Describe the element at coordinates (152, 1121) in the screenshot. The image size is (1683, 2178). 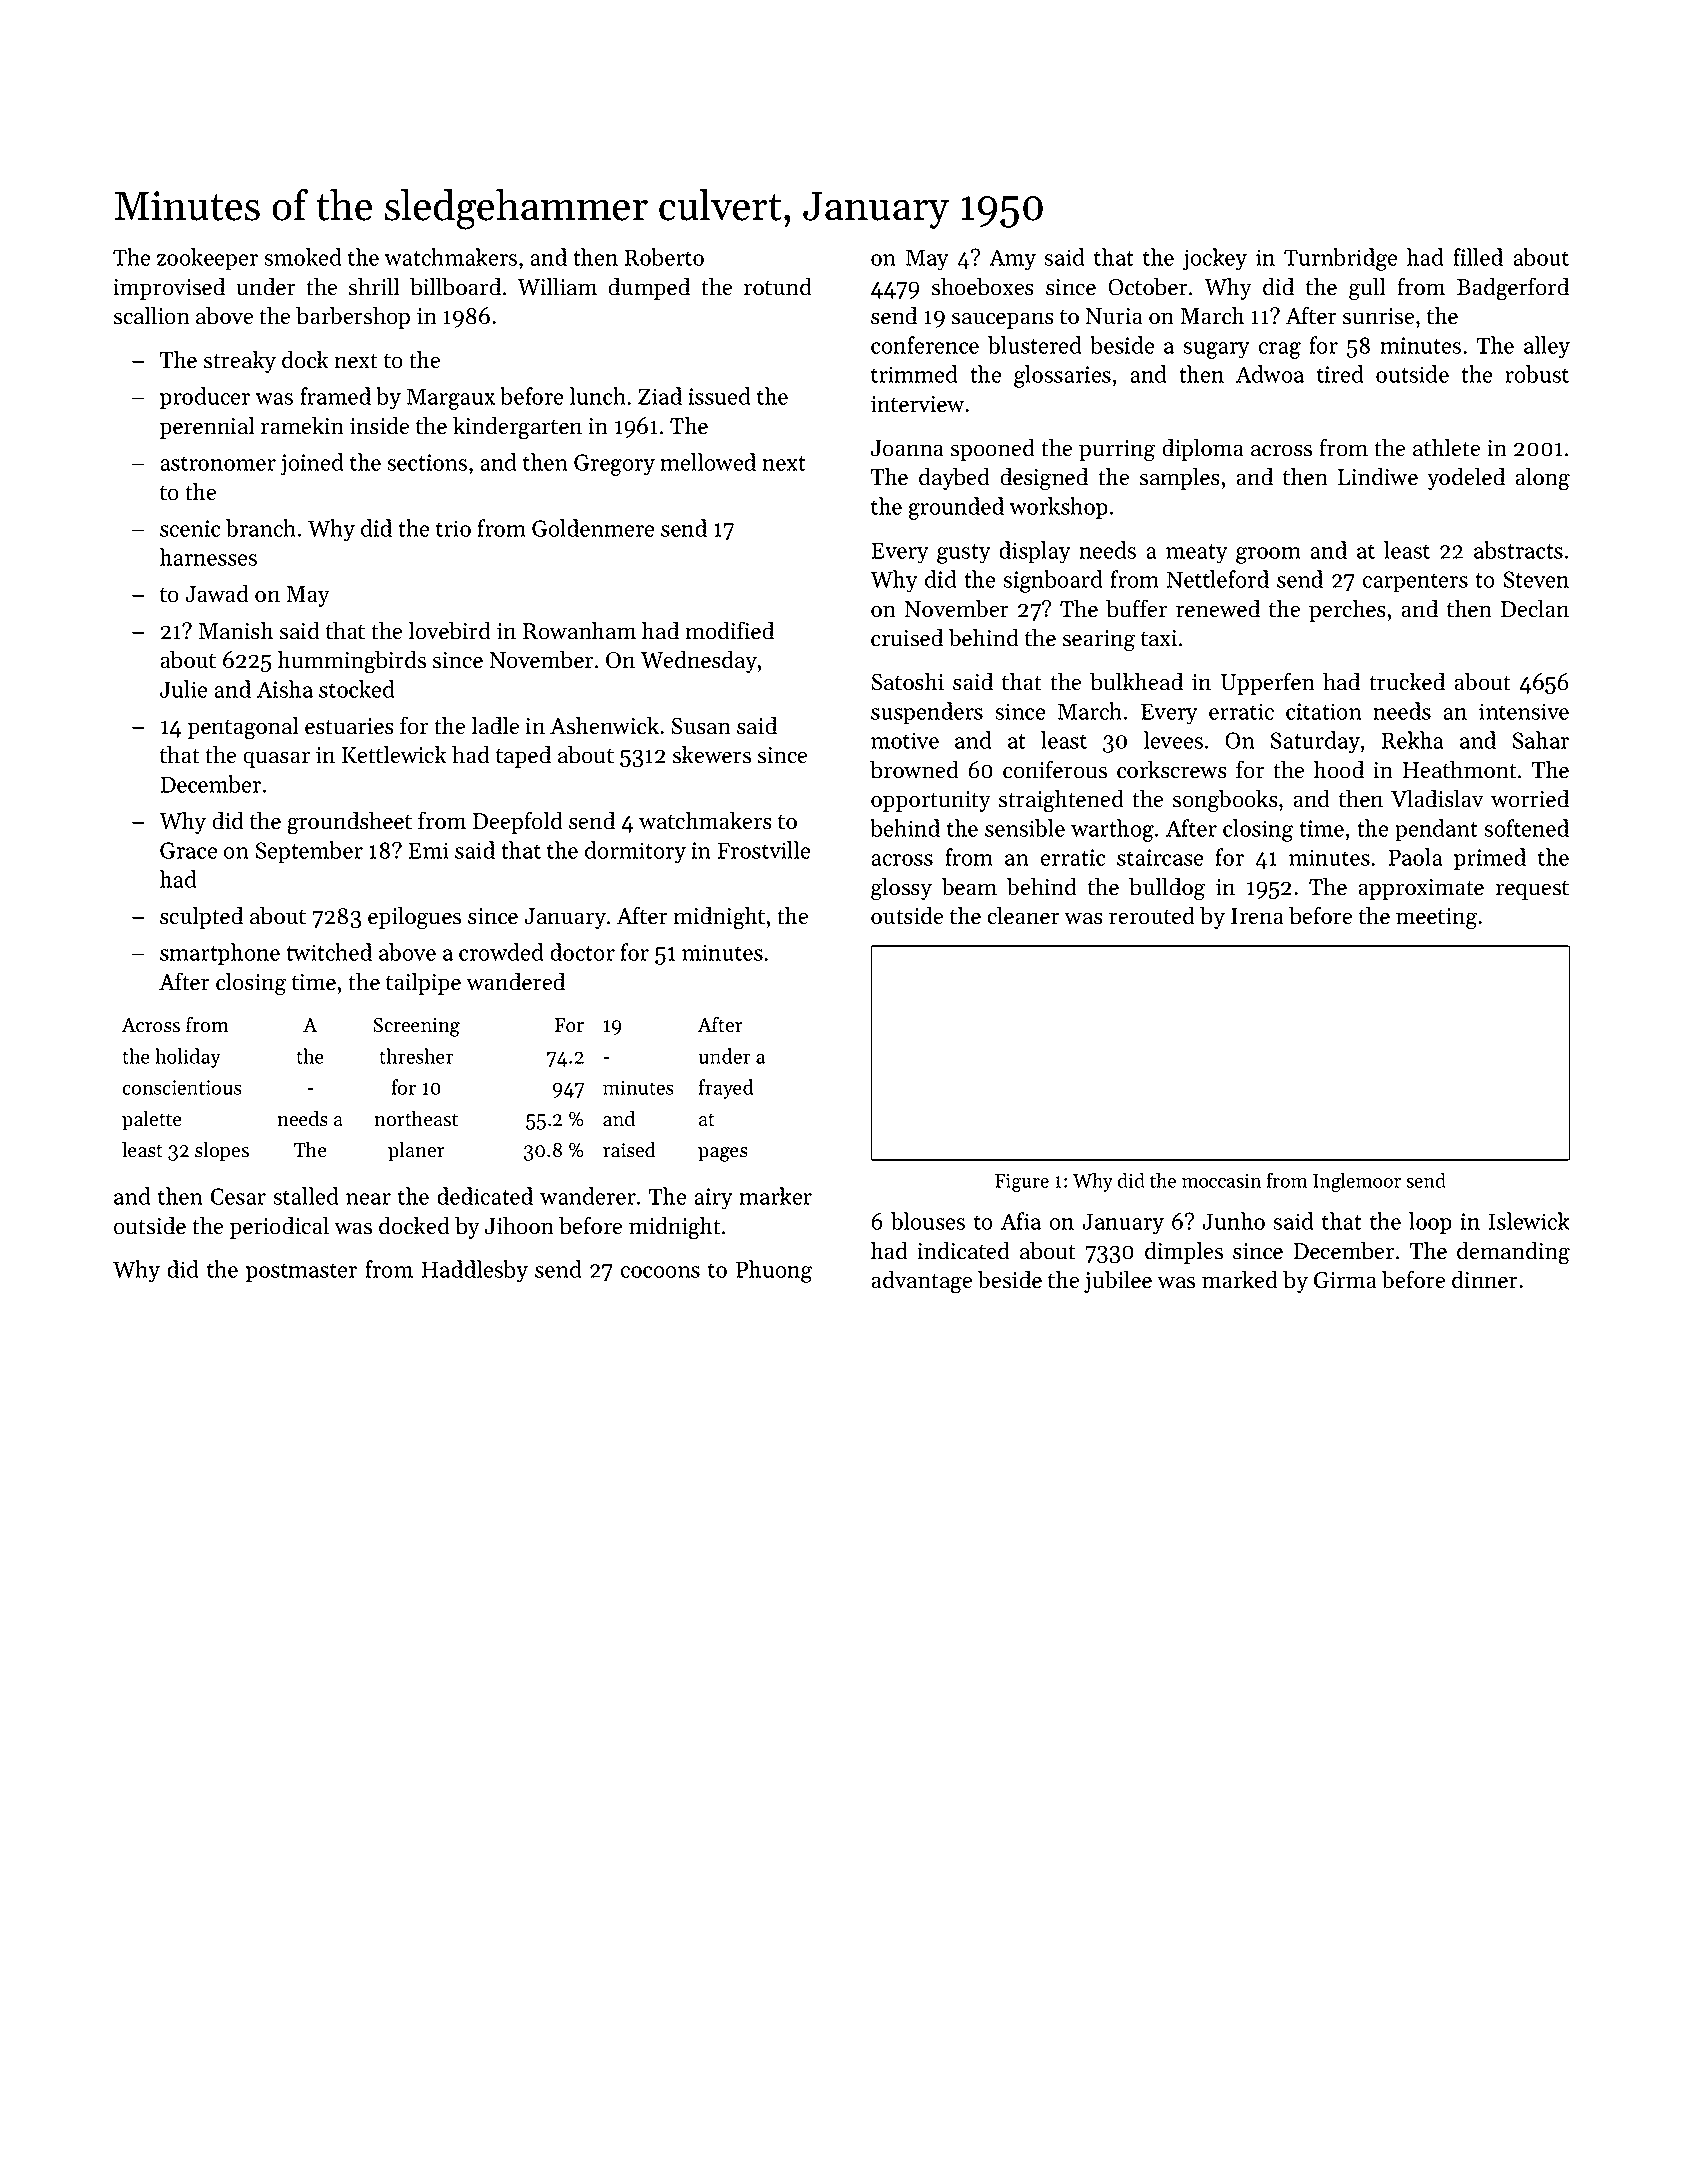
I see `palette` at that location.
